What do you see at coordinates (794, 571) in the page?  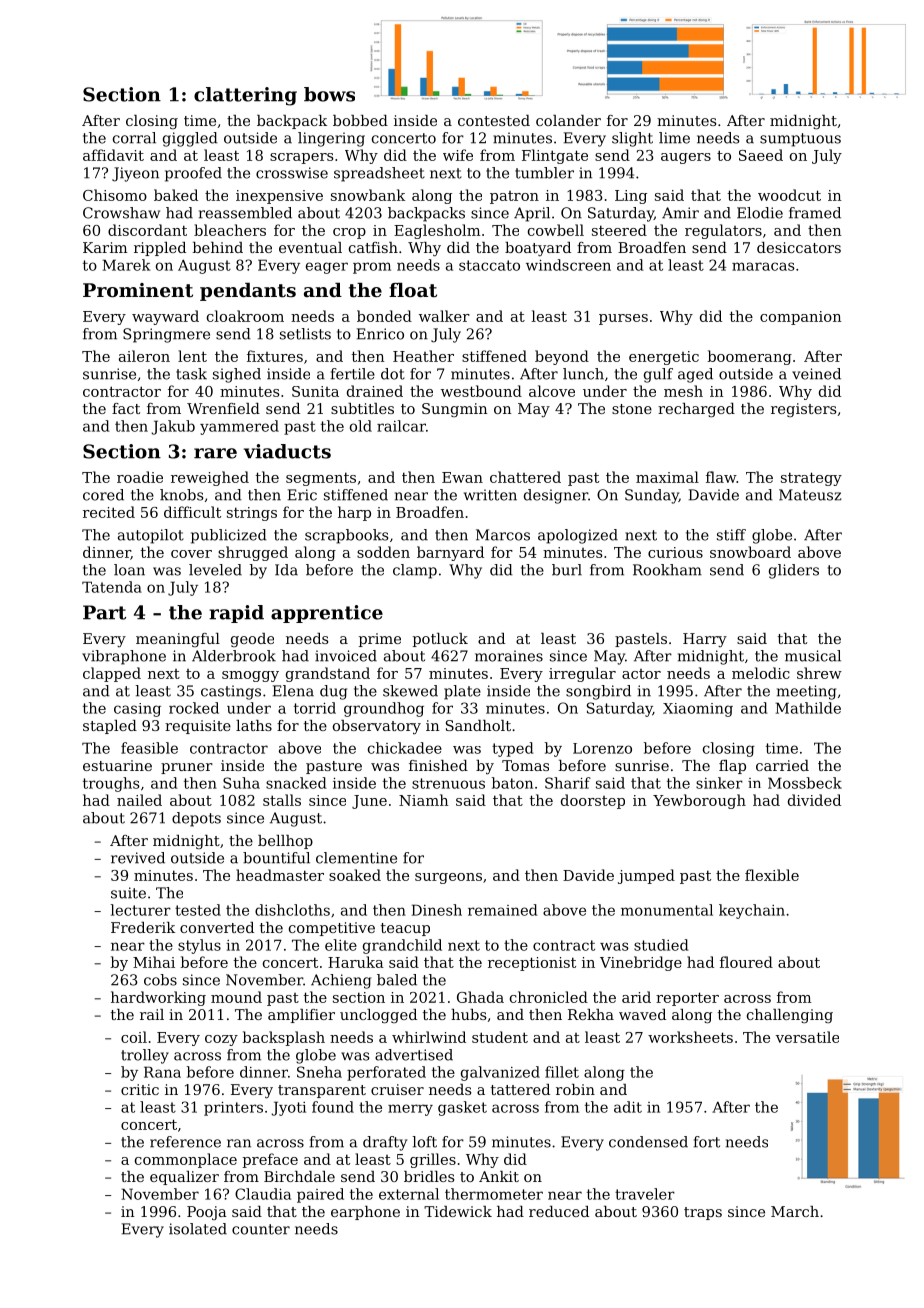 I see `gliders` at bounding box center [794, 571].
